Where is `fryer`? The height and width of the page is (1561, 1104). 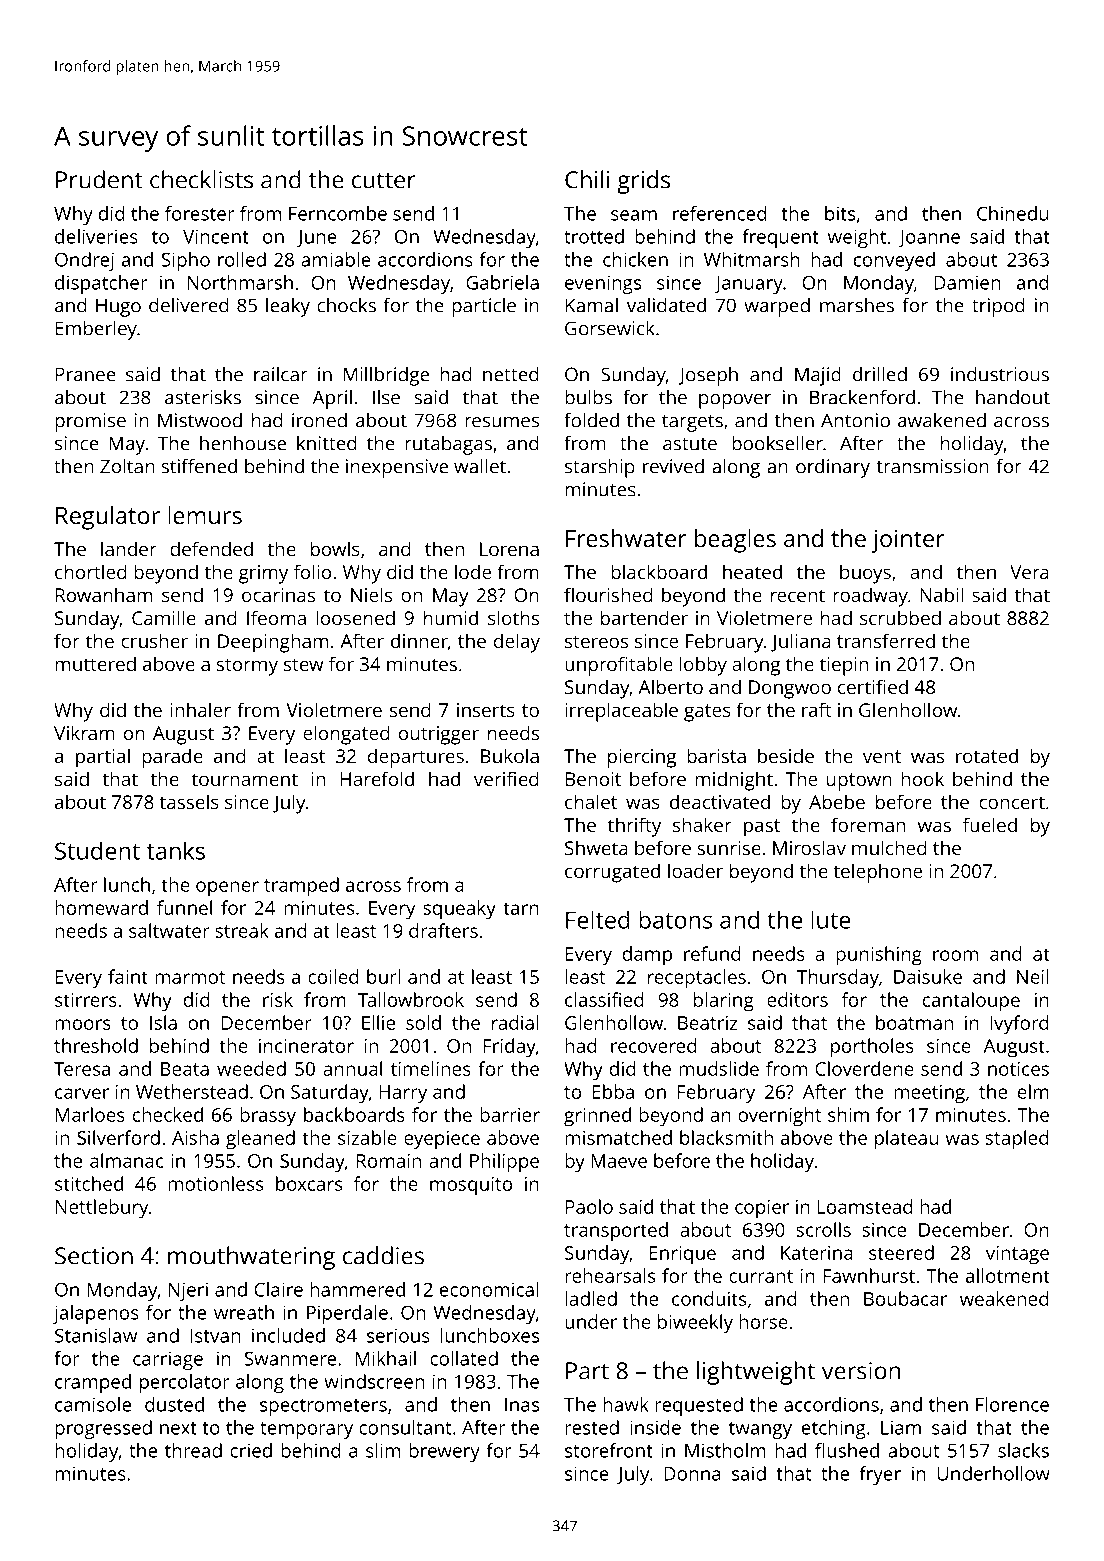 fryer is located at coordinates (880, 1475).
